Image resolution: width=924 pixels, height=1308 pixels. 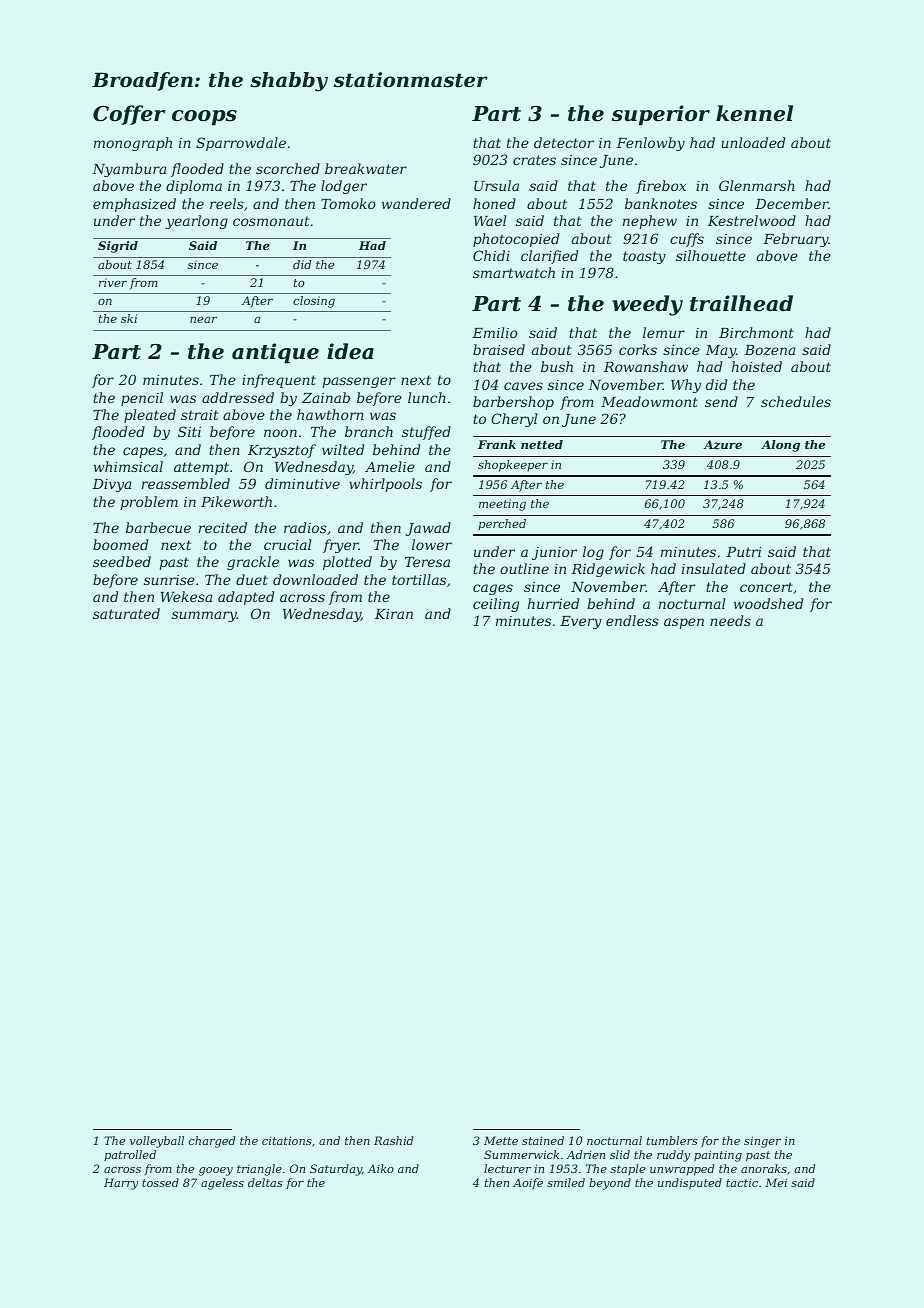 I want to click on yearlong, so click(x=197, y=222).
